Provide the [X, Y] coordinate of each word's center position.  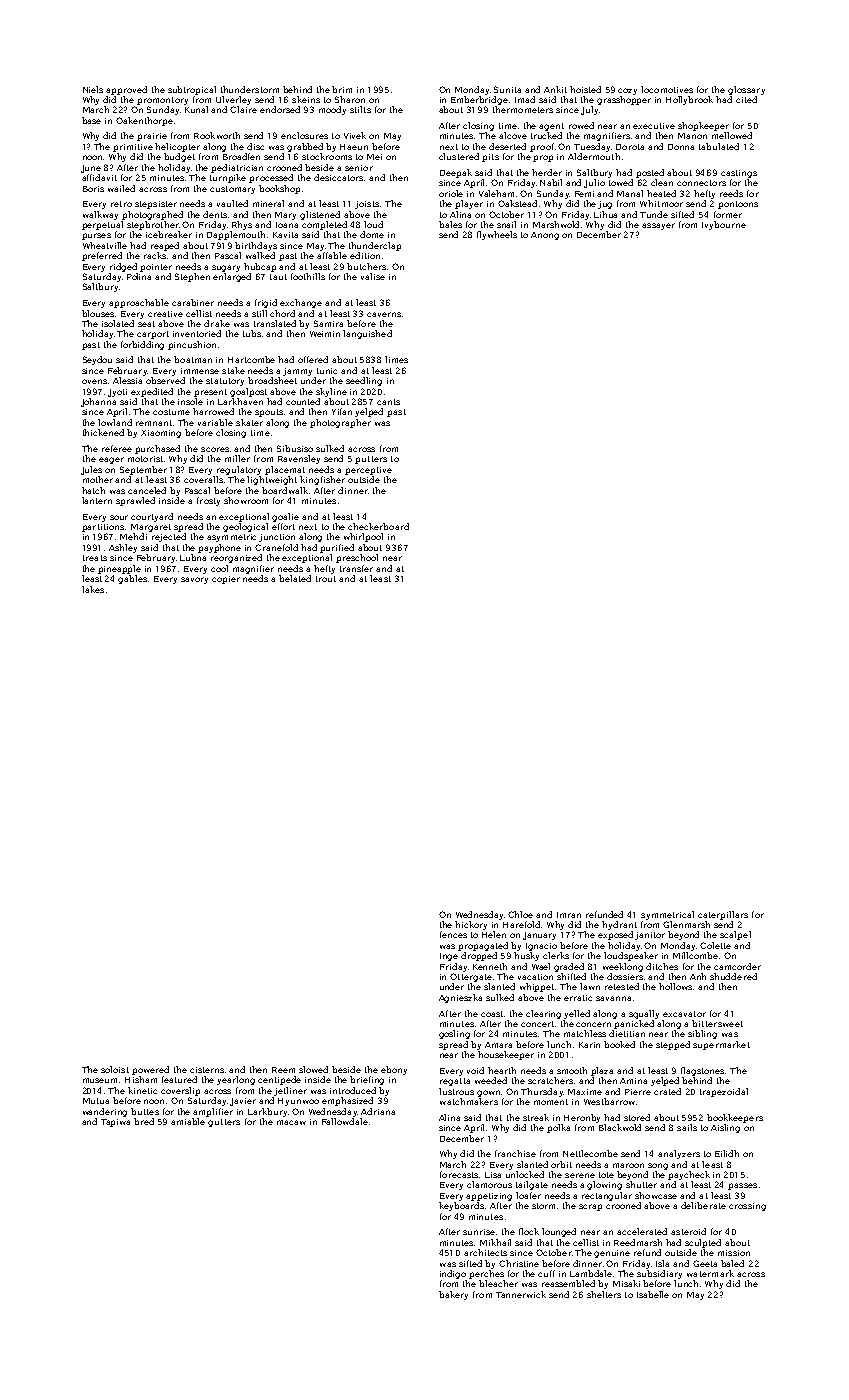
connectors [701, 183]
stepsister [156, 205]
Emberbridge [479, 100]
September [143, 470]
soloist [115, 1069]
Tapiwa [115, 1123]
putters [371, 460]
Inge [449, 957]
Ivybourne [724, 225]
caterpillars [723, 915]
